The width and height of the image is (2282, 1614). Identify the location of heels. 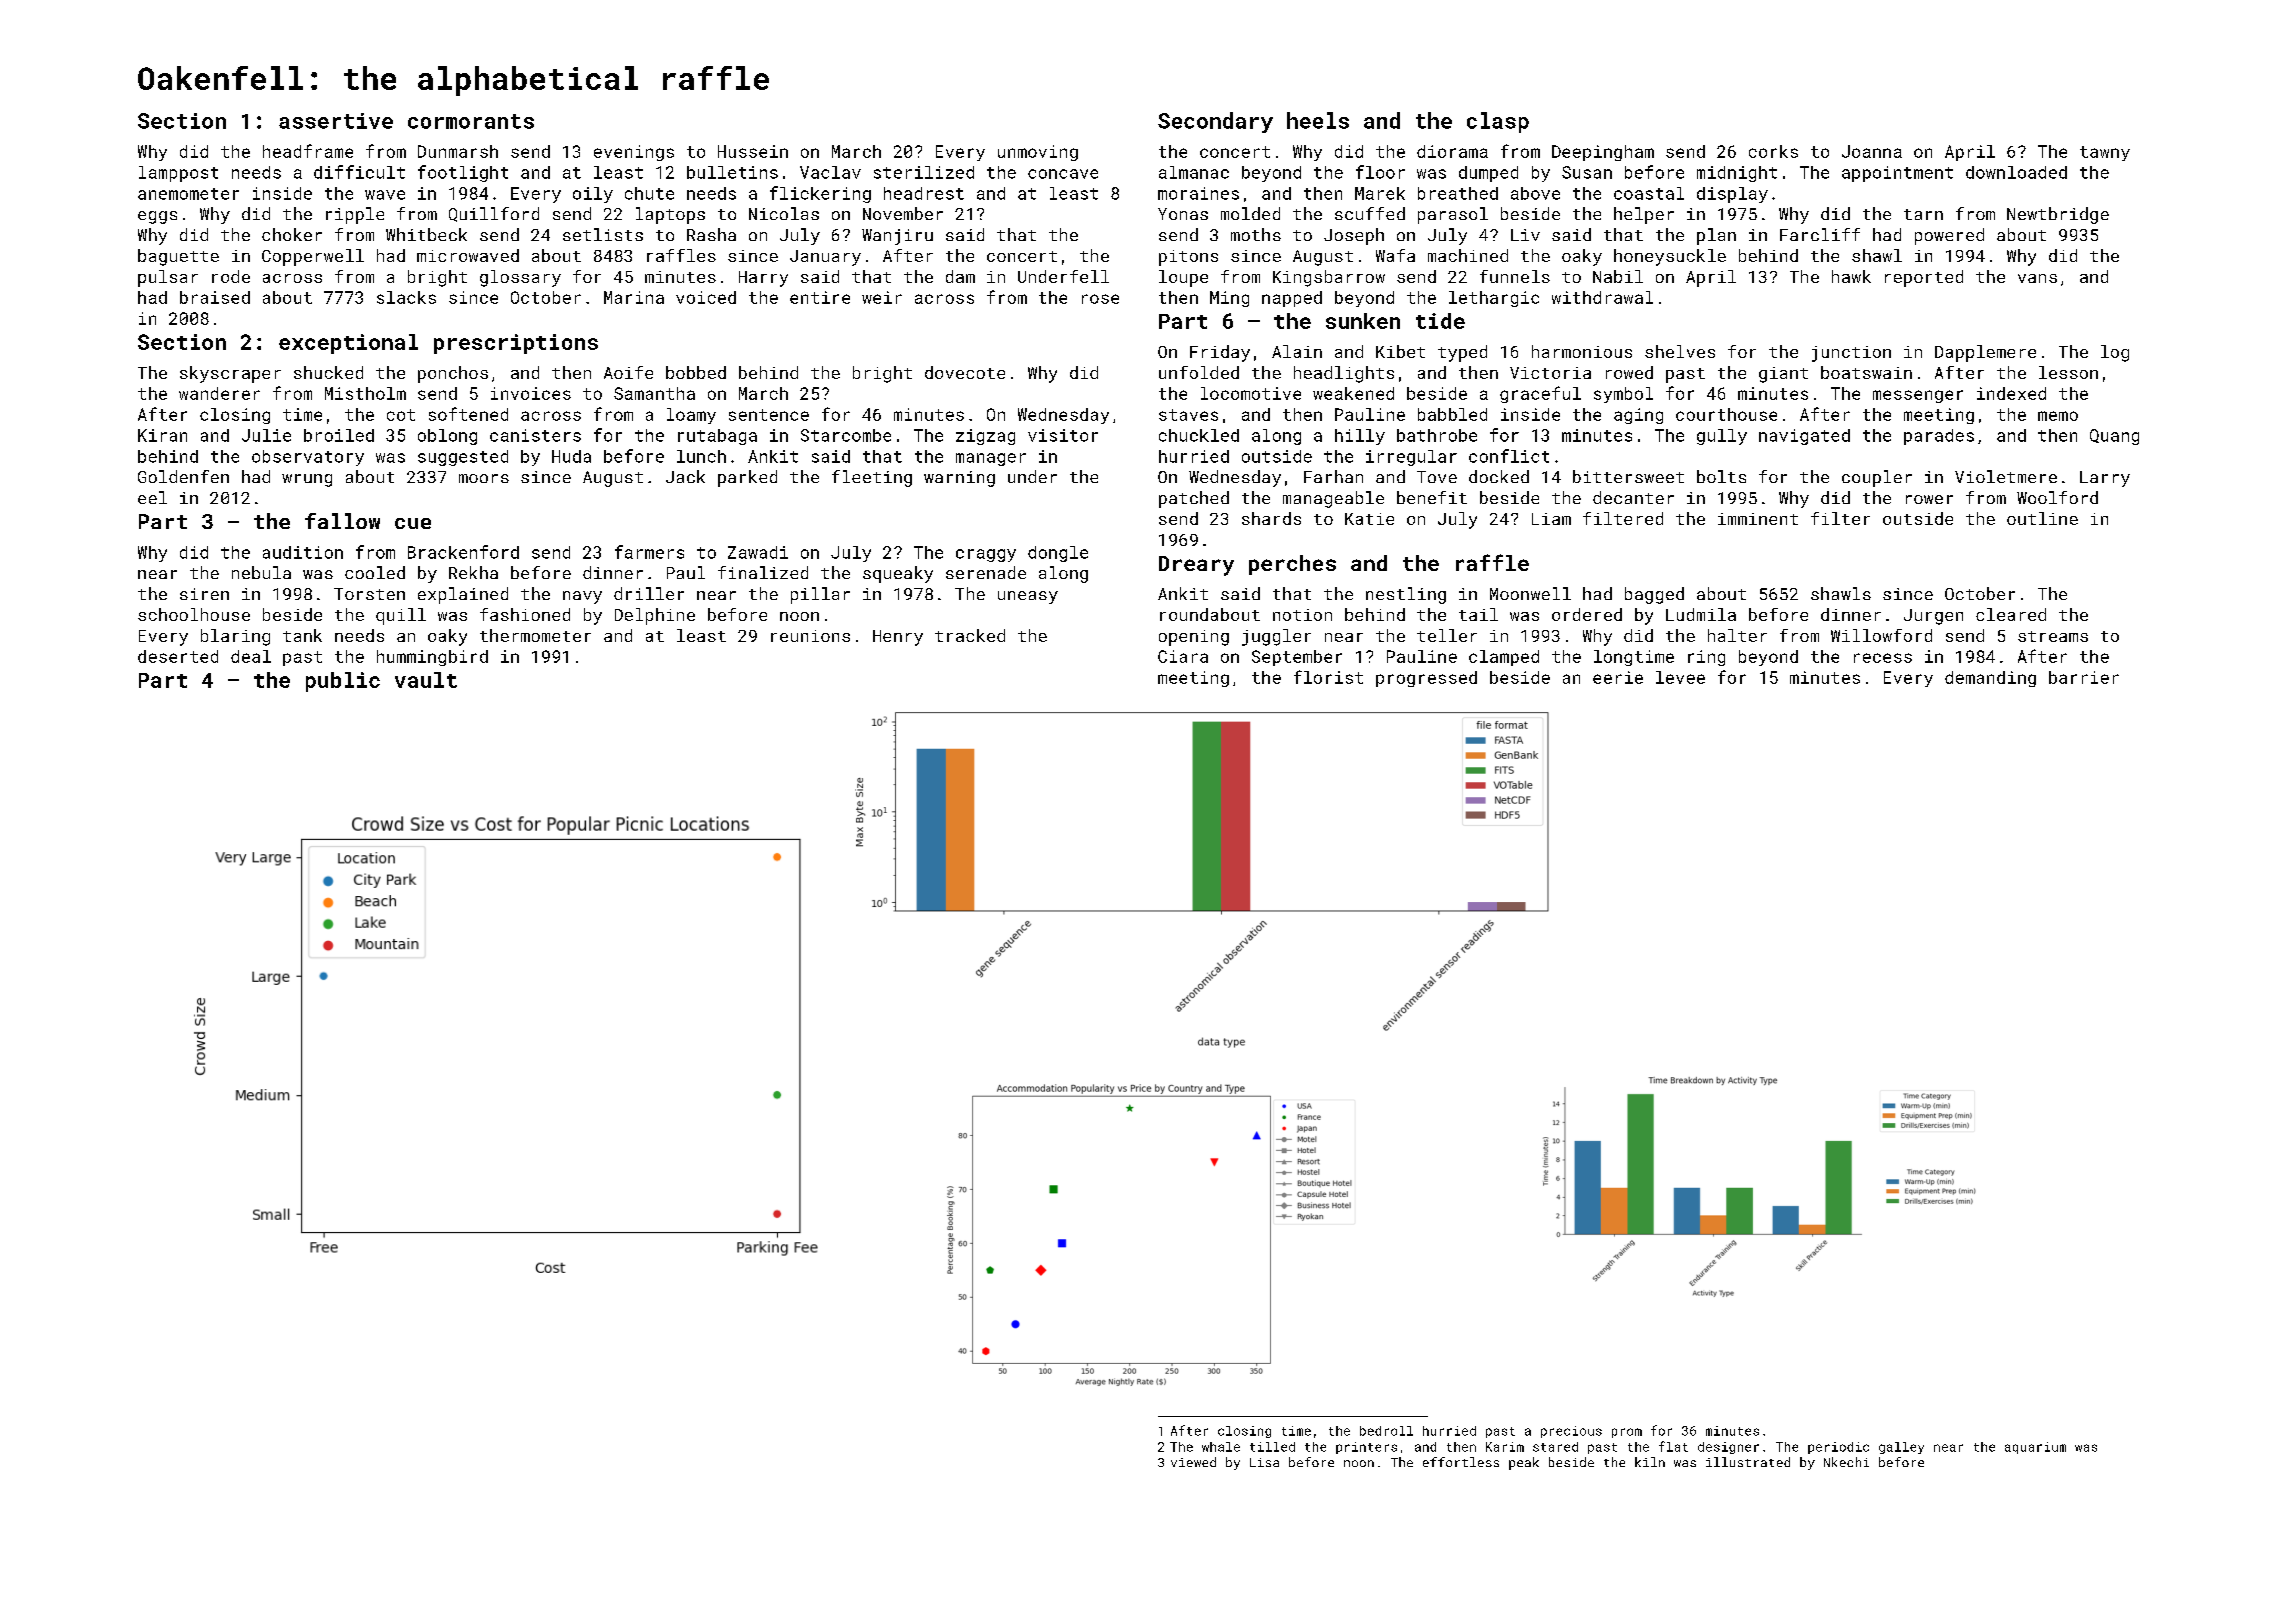
(1318, 120).
